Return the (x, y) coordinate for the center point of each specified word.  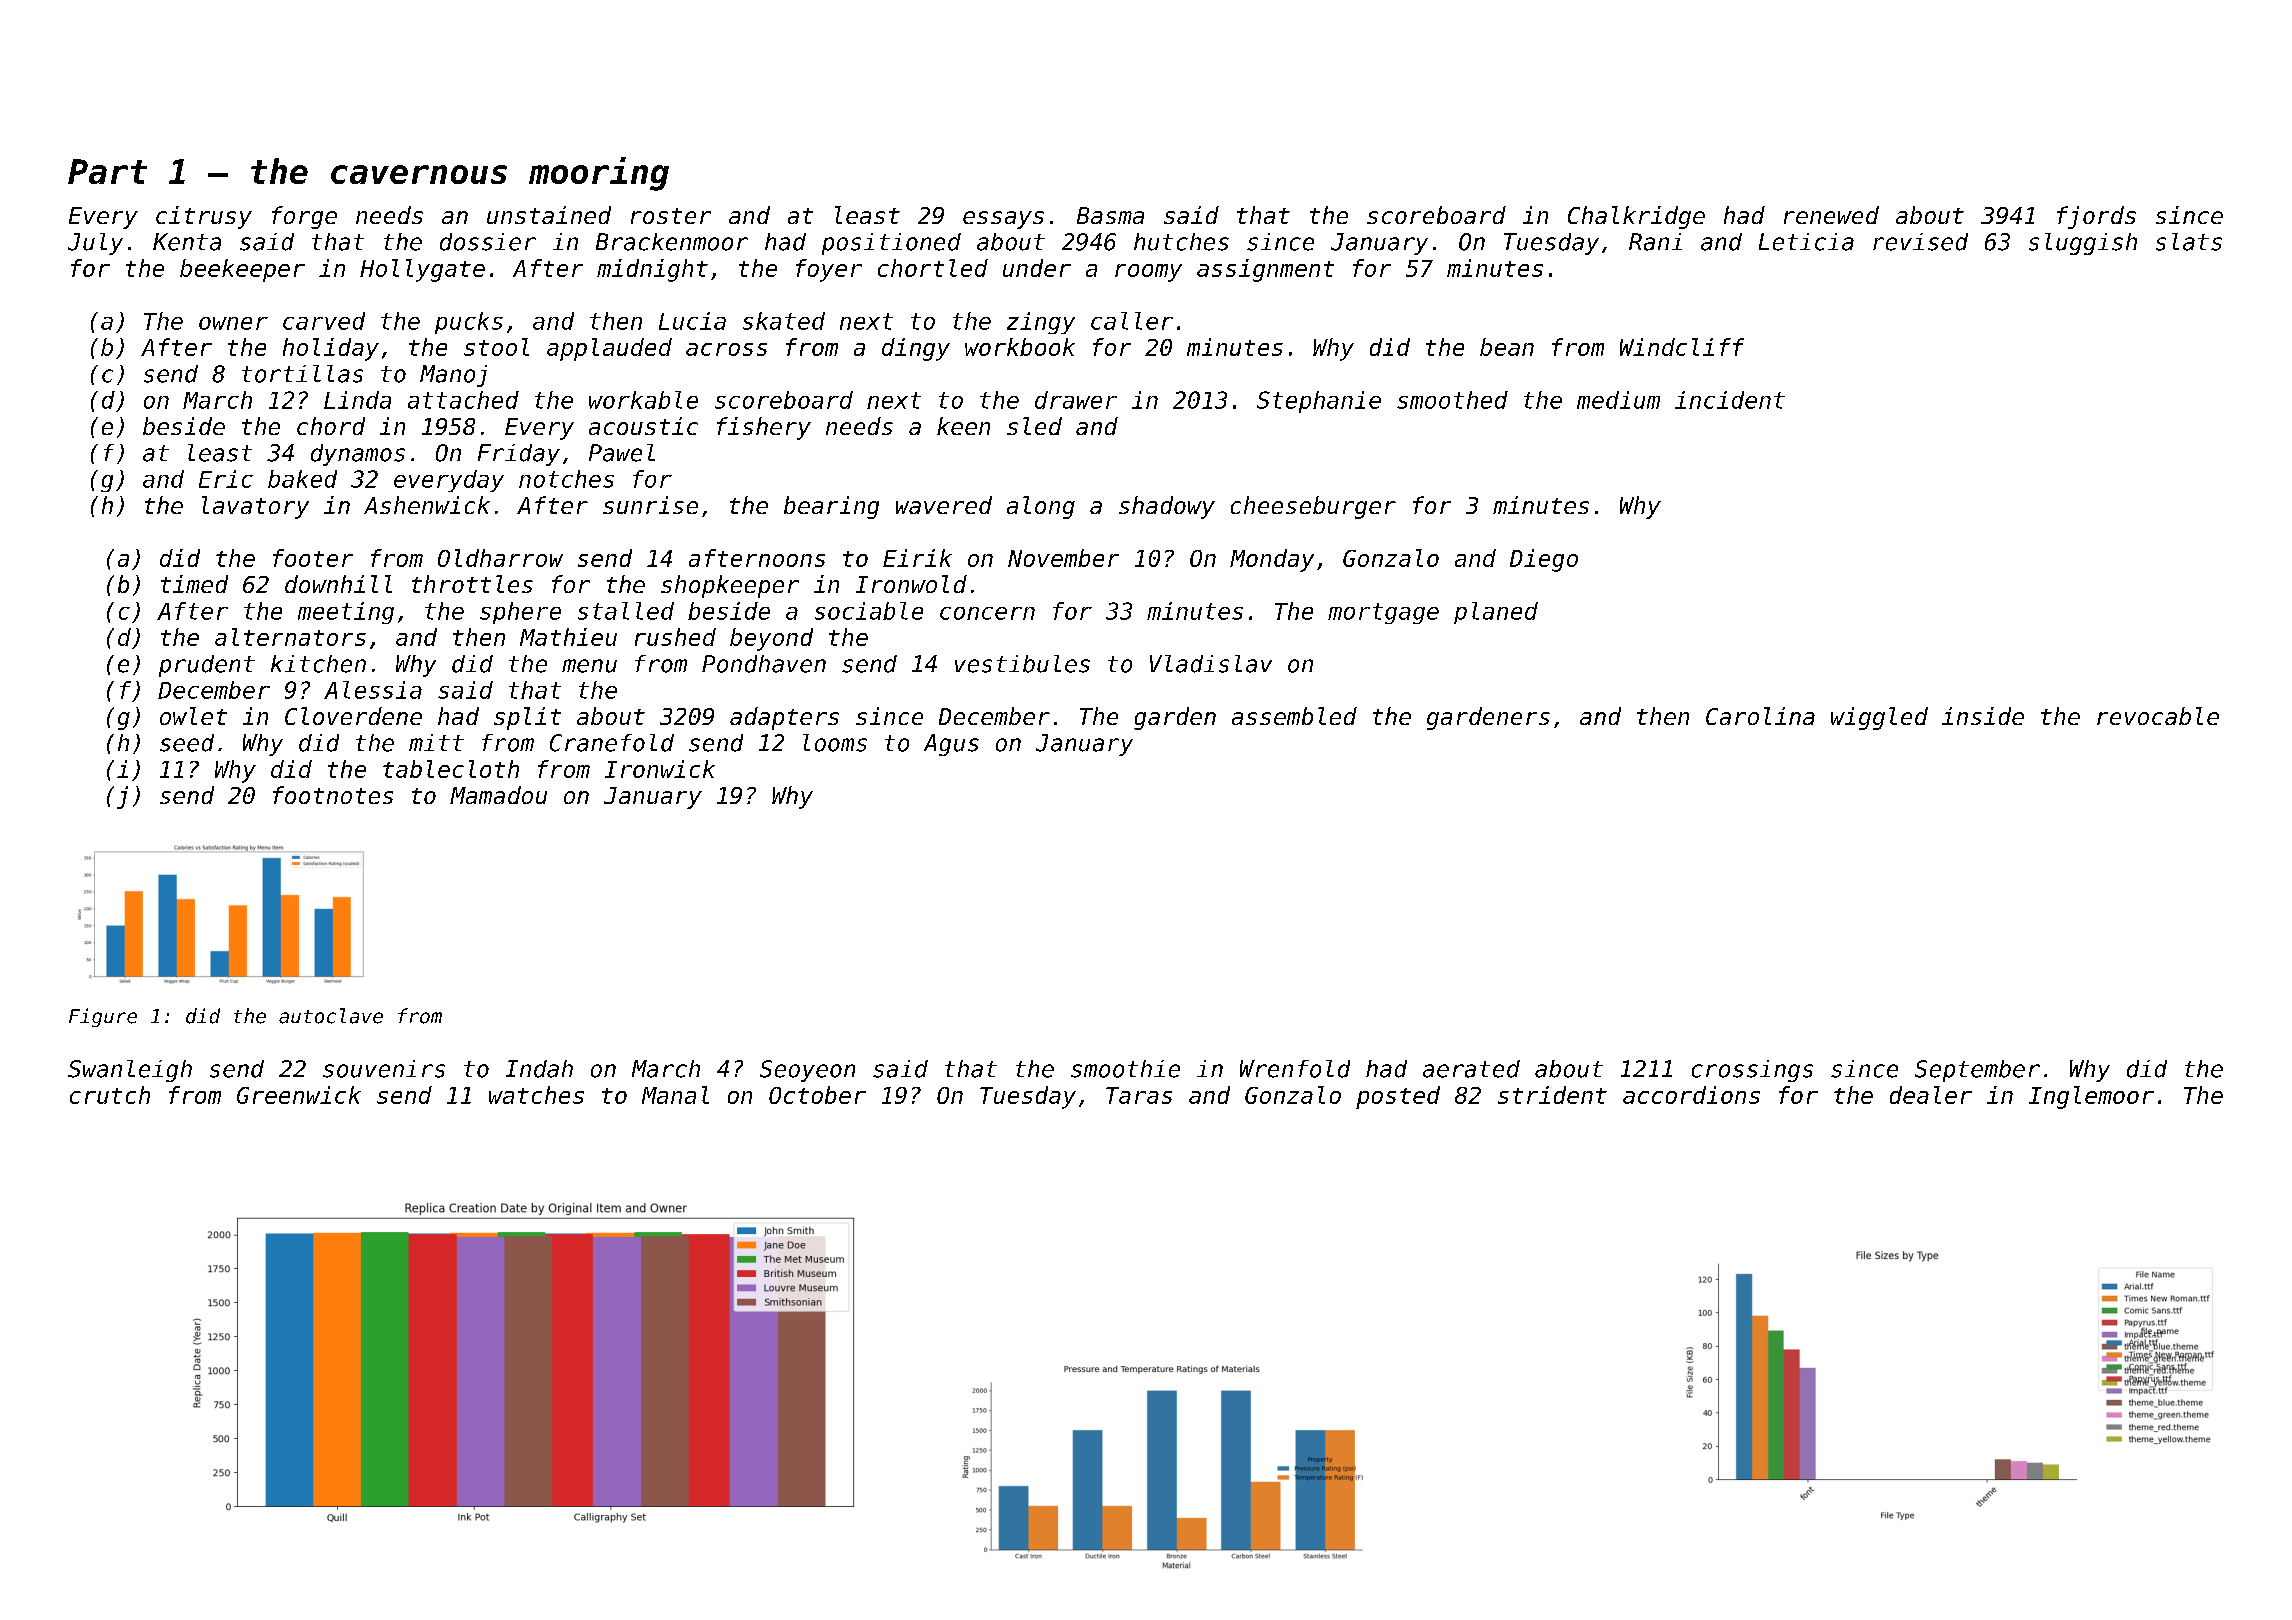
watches (536, 1095)
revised (1920, 242)
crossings (1752, 1071)
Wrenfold (1295, 1069)
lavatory (255, 507)
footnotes (333, 795)
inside (1983, 716)
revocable (2158, 716)
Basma (1110, 215)
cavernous (419, 174)
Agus (951, 745)
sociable (869, 611)
